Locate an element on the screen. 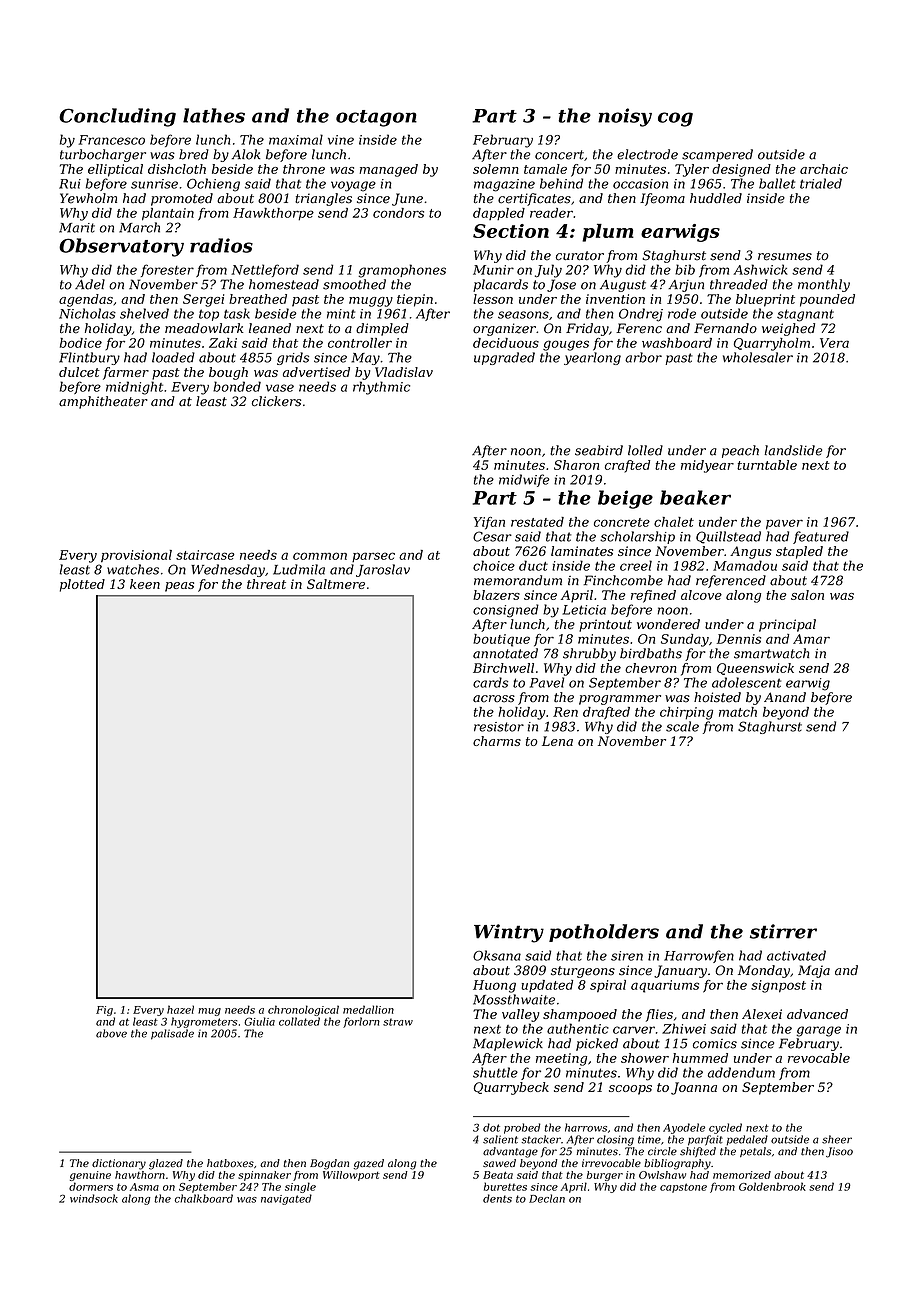 This screenshot has height=1308, width=924. tiepin is located at coordinates (415, 300).
